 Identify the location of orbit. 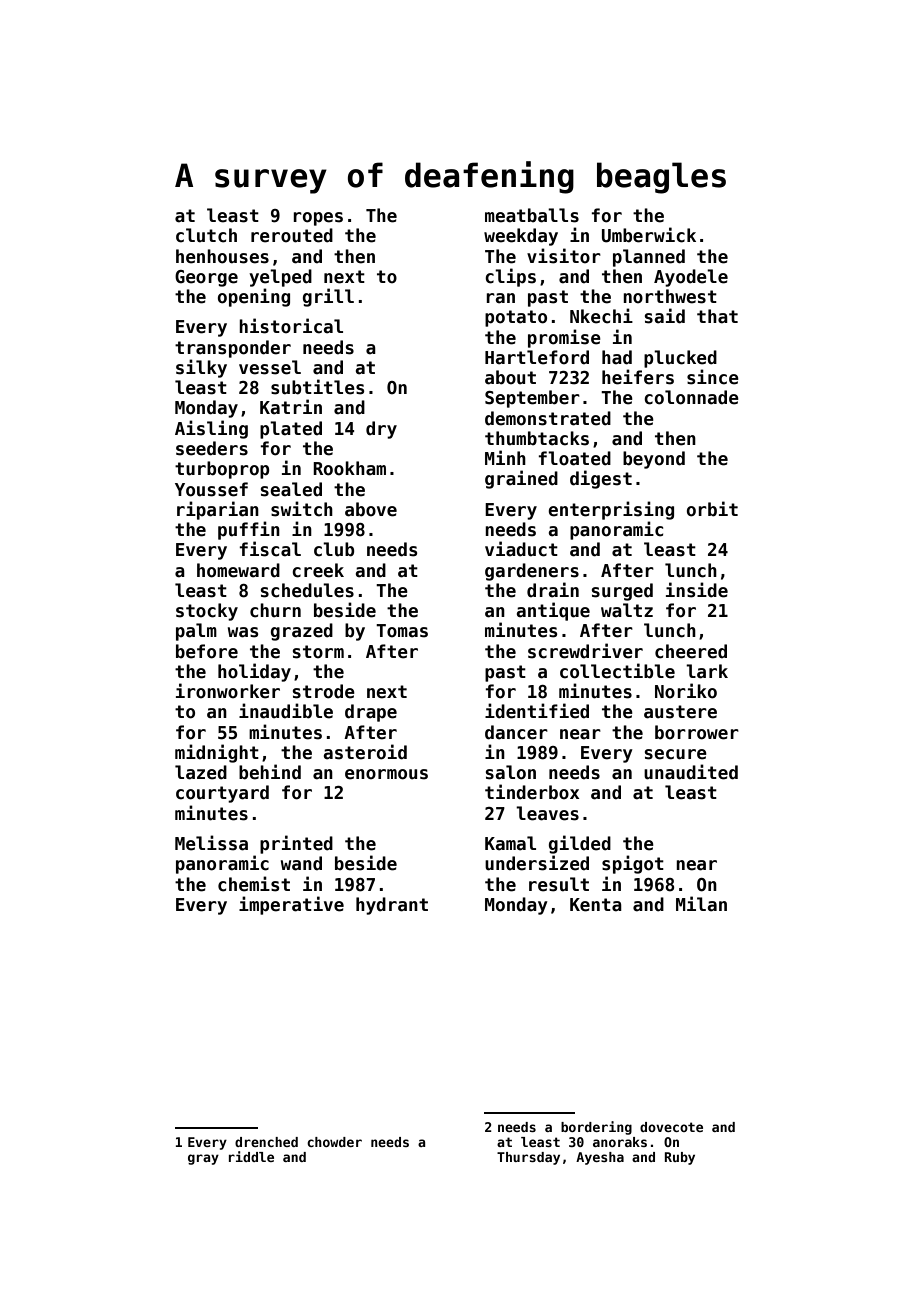
(712, 509).
